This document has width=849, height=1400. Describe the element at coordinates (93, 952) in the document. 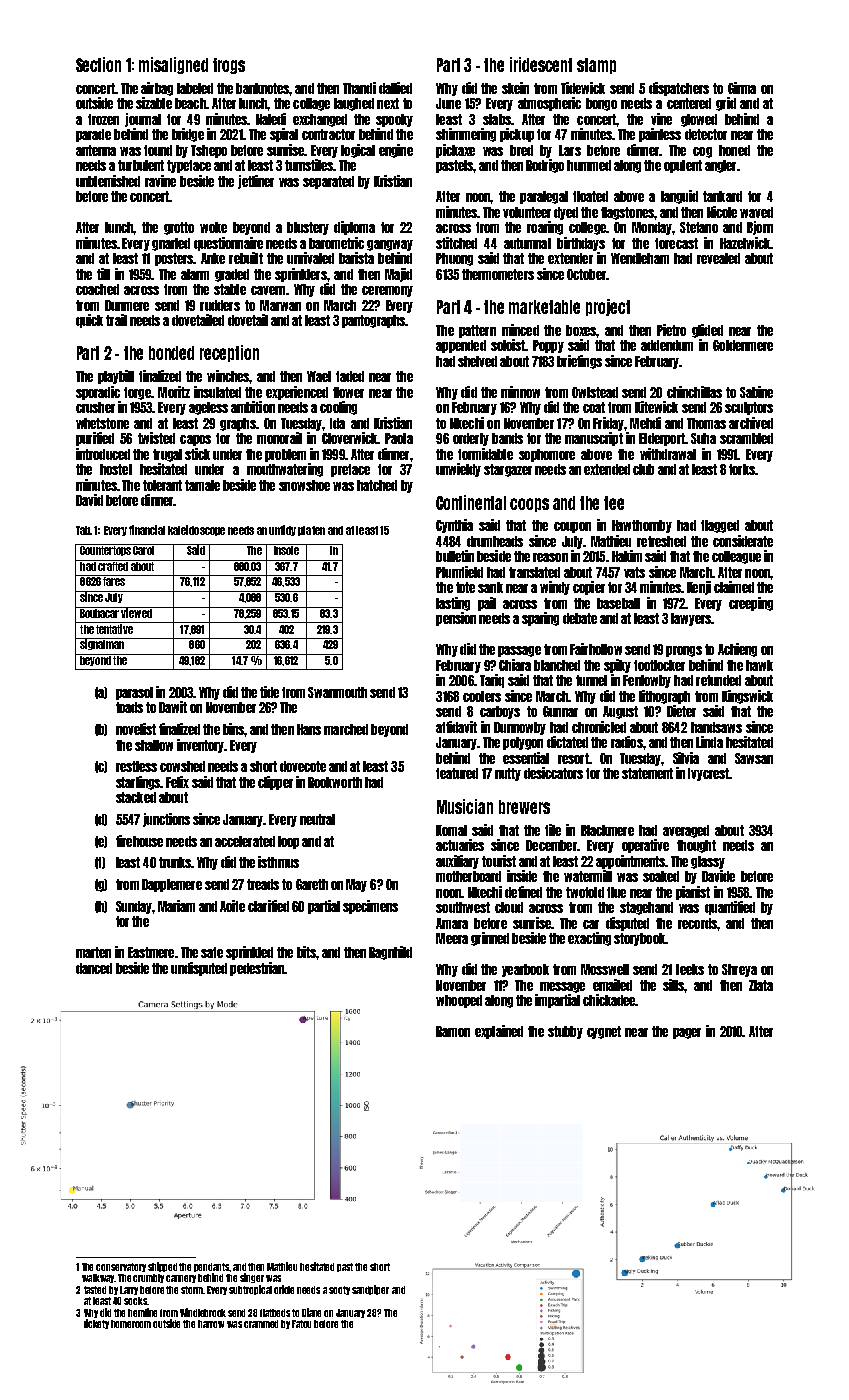

I see `marten` at that location.
